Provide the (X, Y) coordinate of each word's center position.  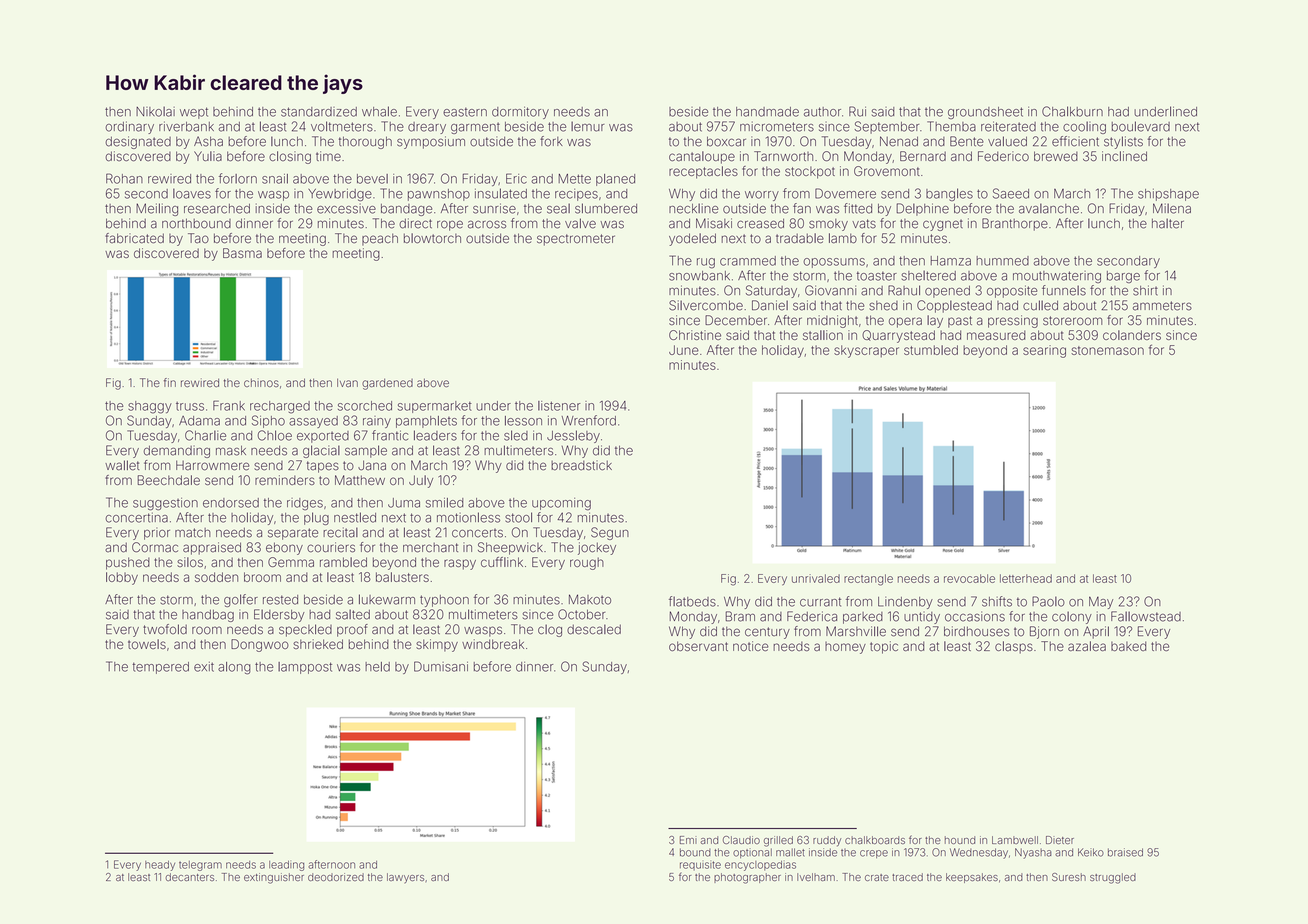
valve (580, 223)
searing (1044, 351)
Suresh (1069, 877)
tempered (160, 668)
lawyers (405, 878)
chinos (261, 382)
